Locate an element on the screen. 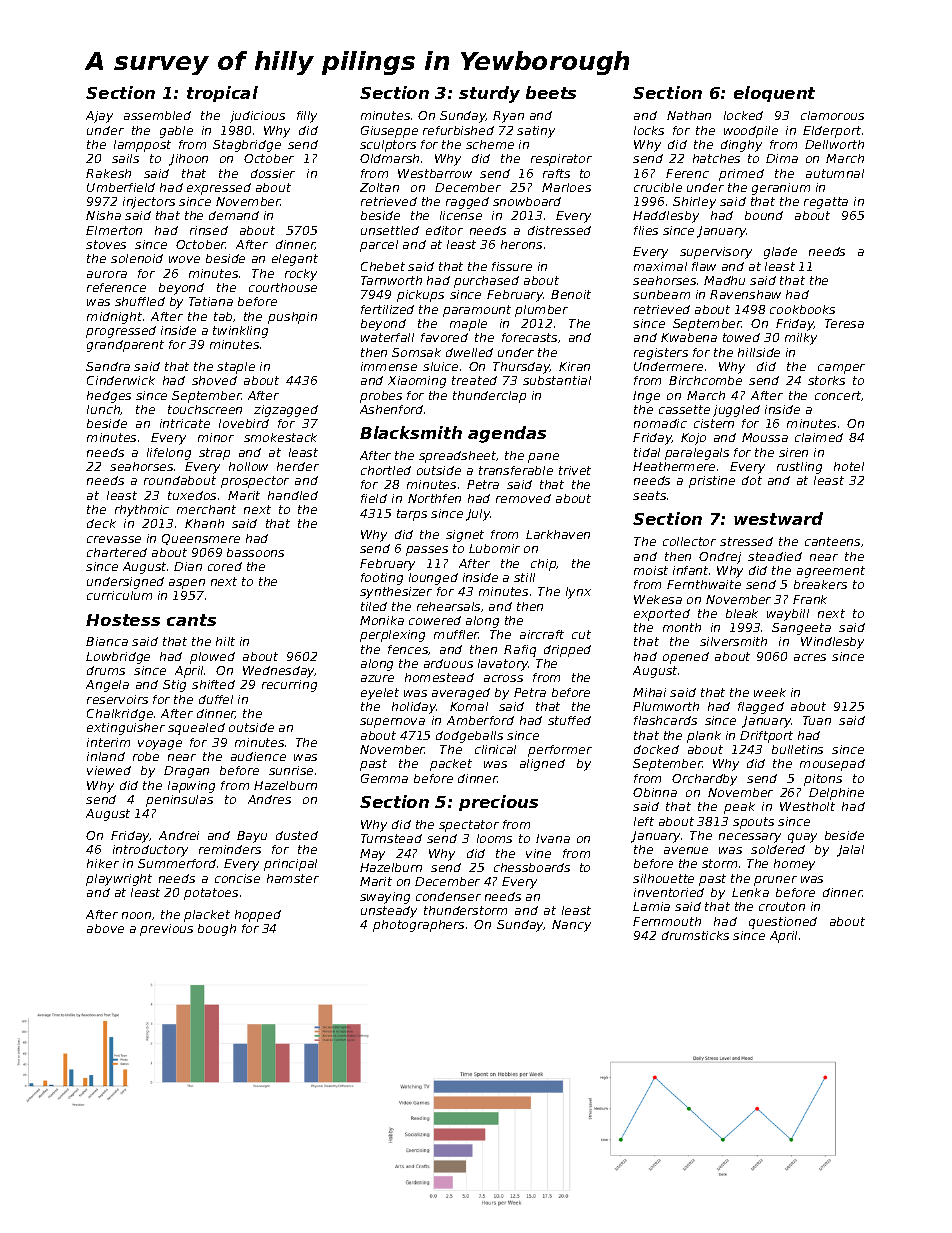 The width and height of the screenshot is (952, 1233). deck is located at coordinates (101, 523).
